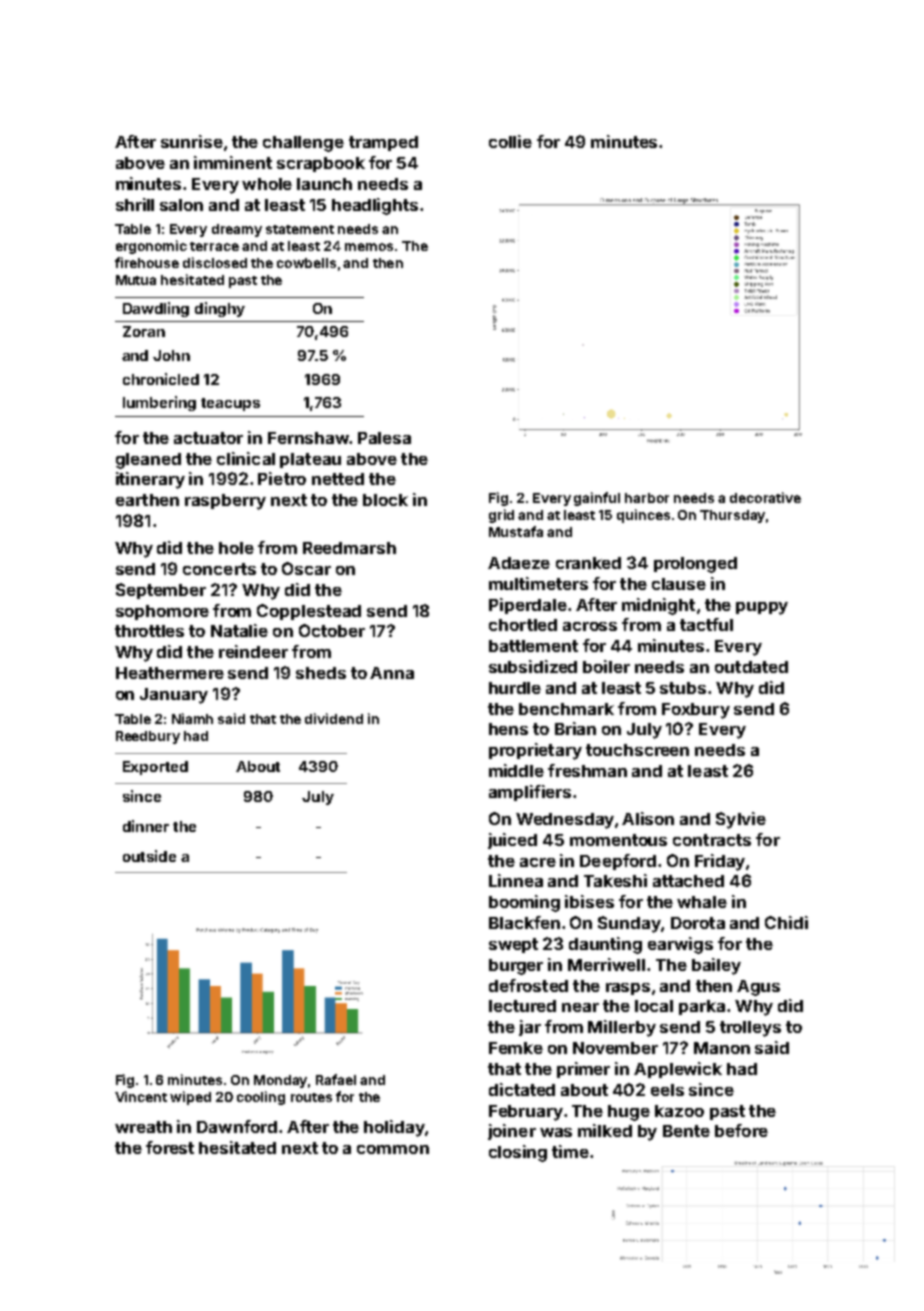 The width and height of the page is (924, 1311). I want to click on cooling, so click(261, 1098).
